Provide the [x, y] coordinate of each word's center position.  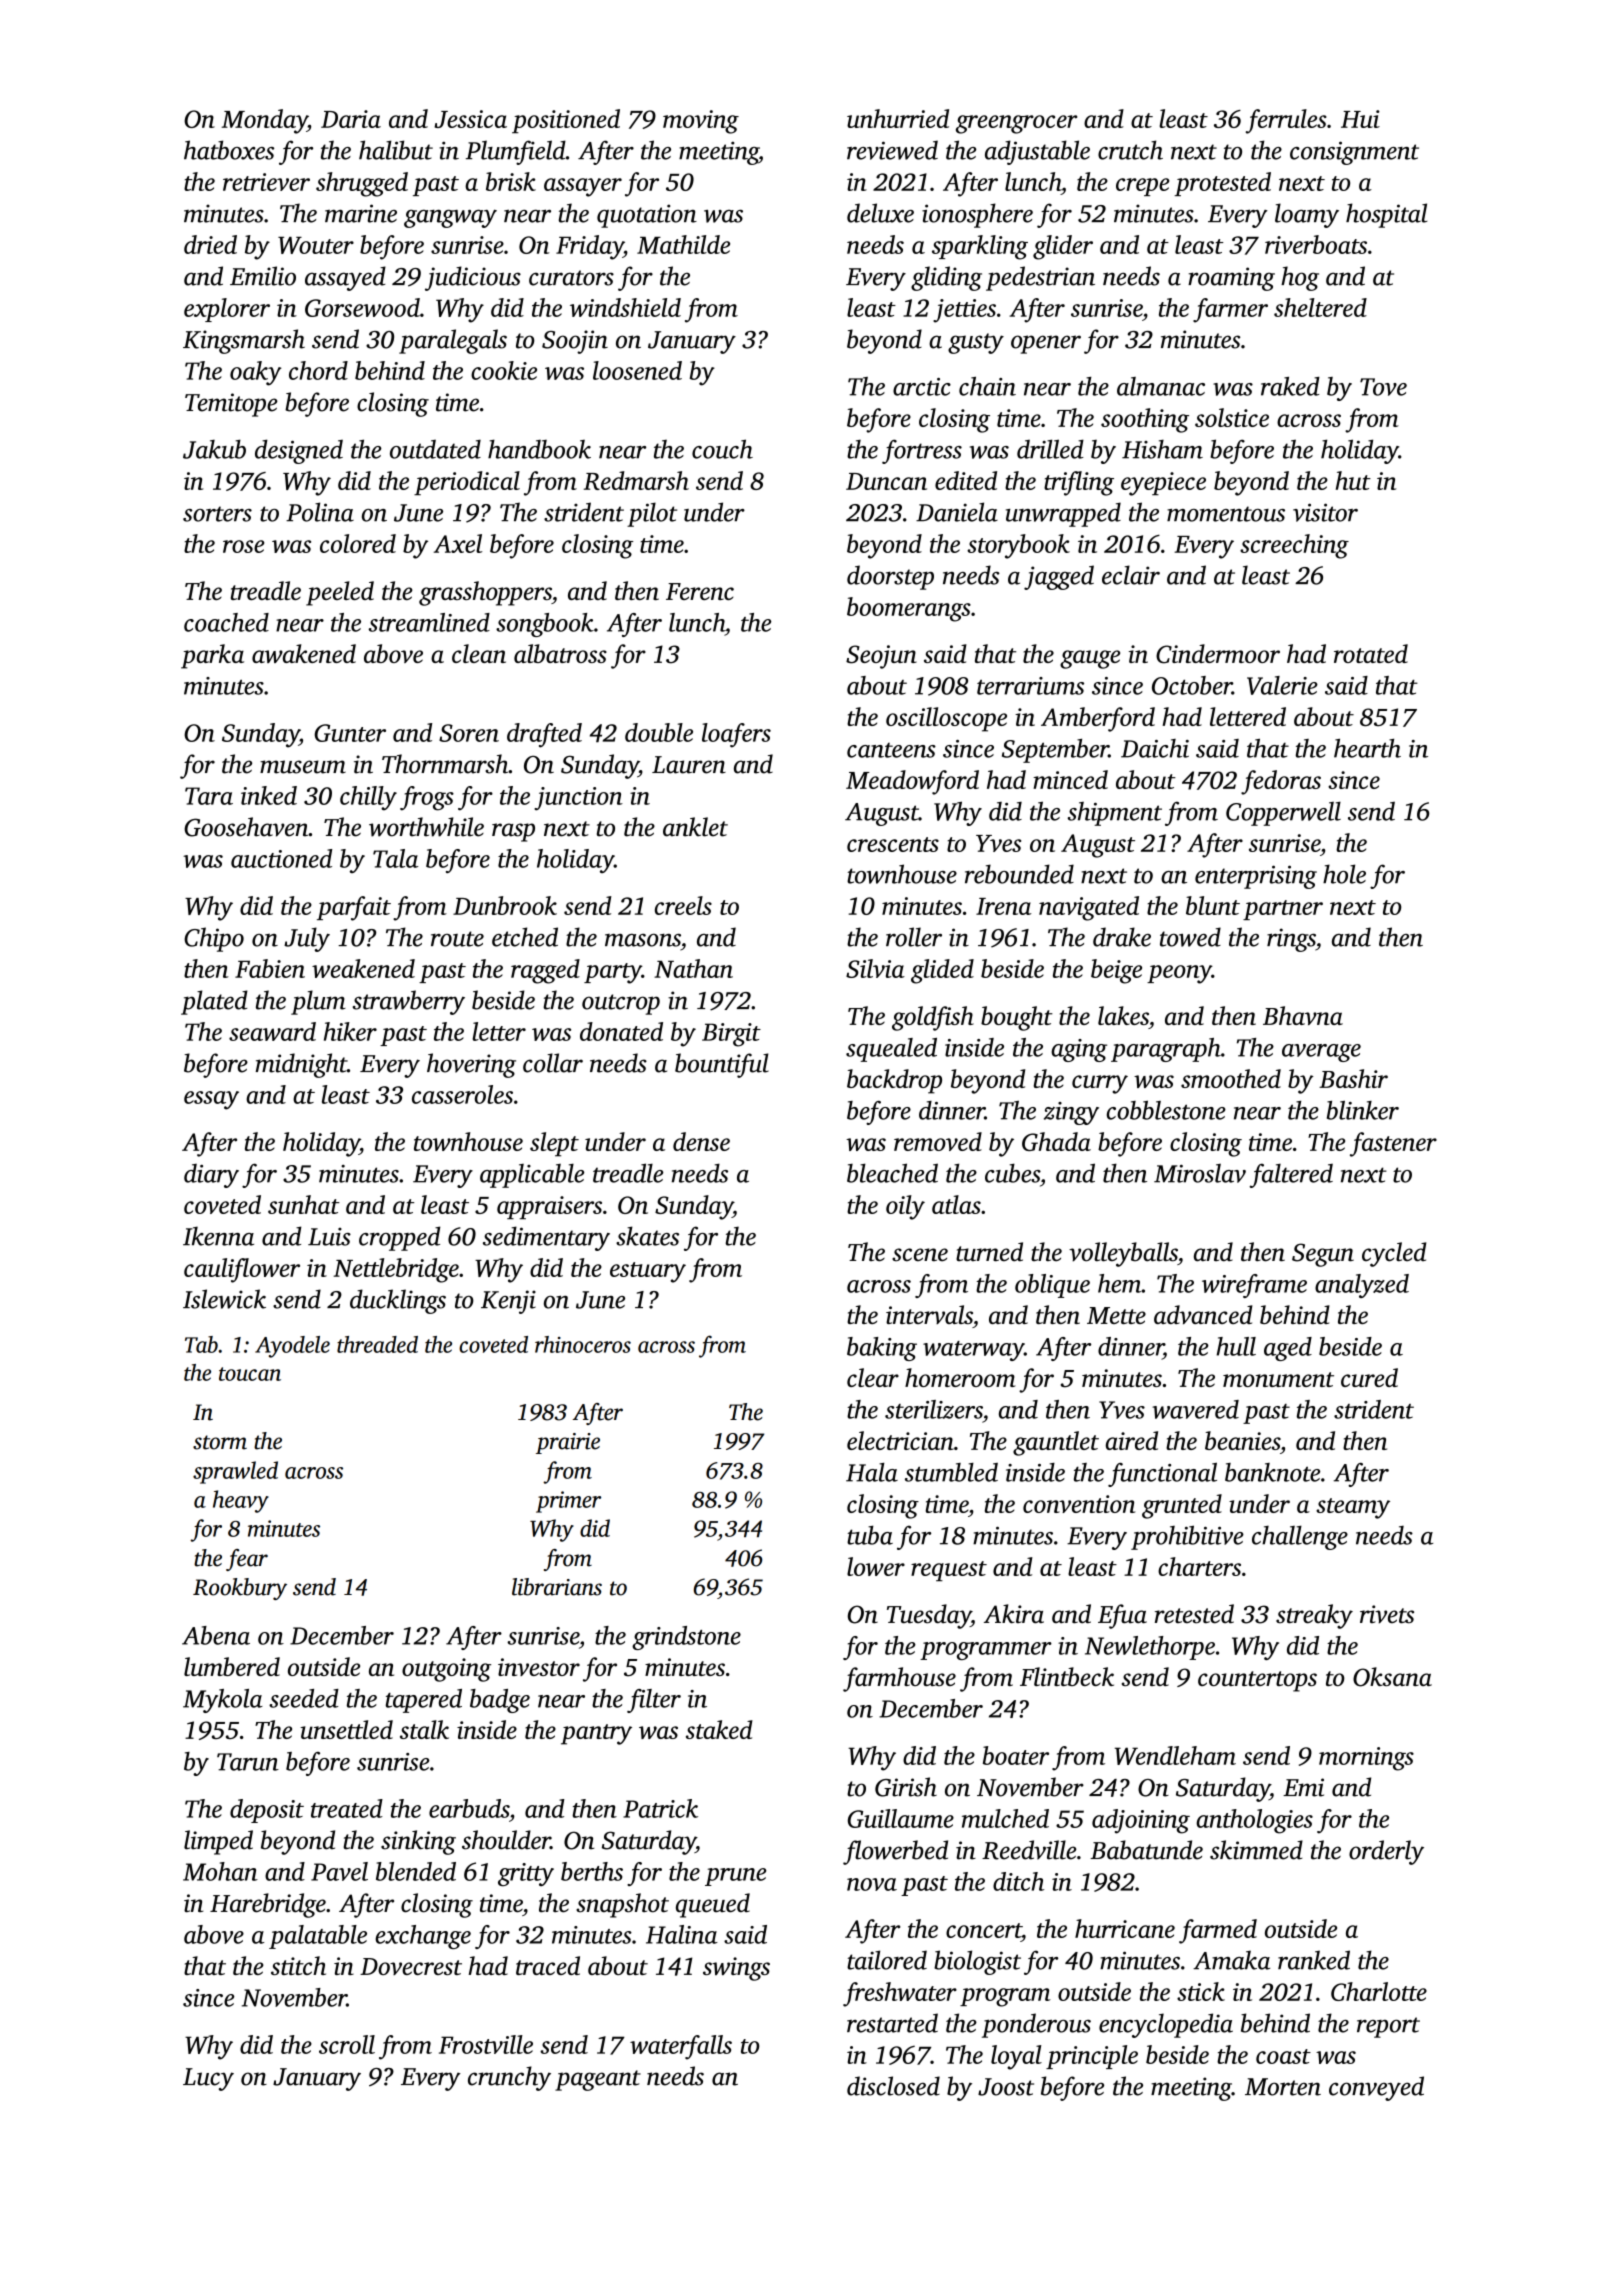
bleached [892, 1173]
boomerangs [909, 609]
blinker [1363, 1110]
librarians [557, 1587]
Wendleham [1175, 1755]
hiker [350, 1031]
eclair [1131, 575]
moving [701, 122]
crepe [1142, 187]
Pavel [339, 1871]
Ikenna [218, 1236]
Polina [320, 512]
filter [654, 1701]
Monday [264, 121]
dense [701, 1141]
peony [1179, 974]
